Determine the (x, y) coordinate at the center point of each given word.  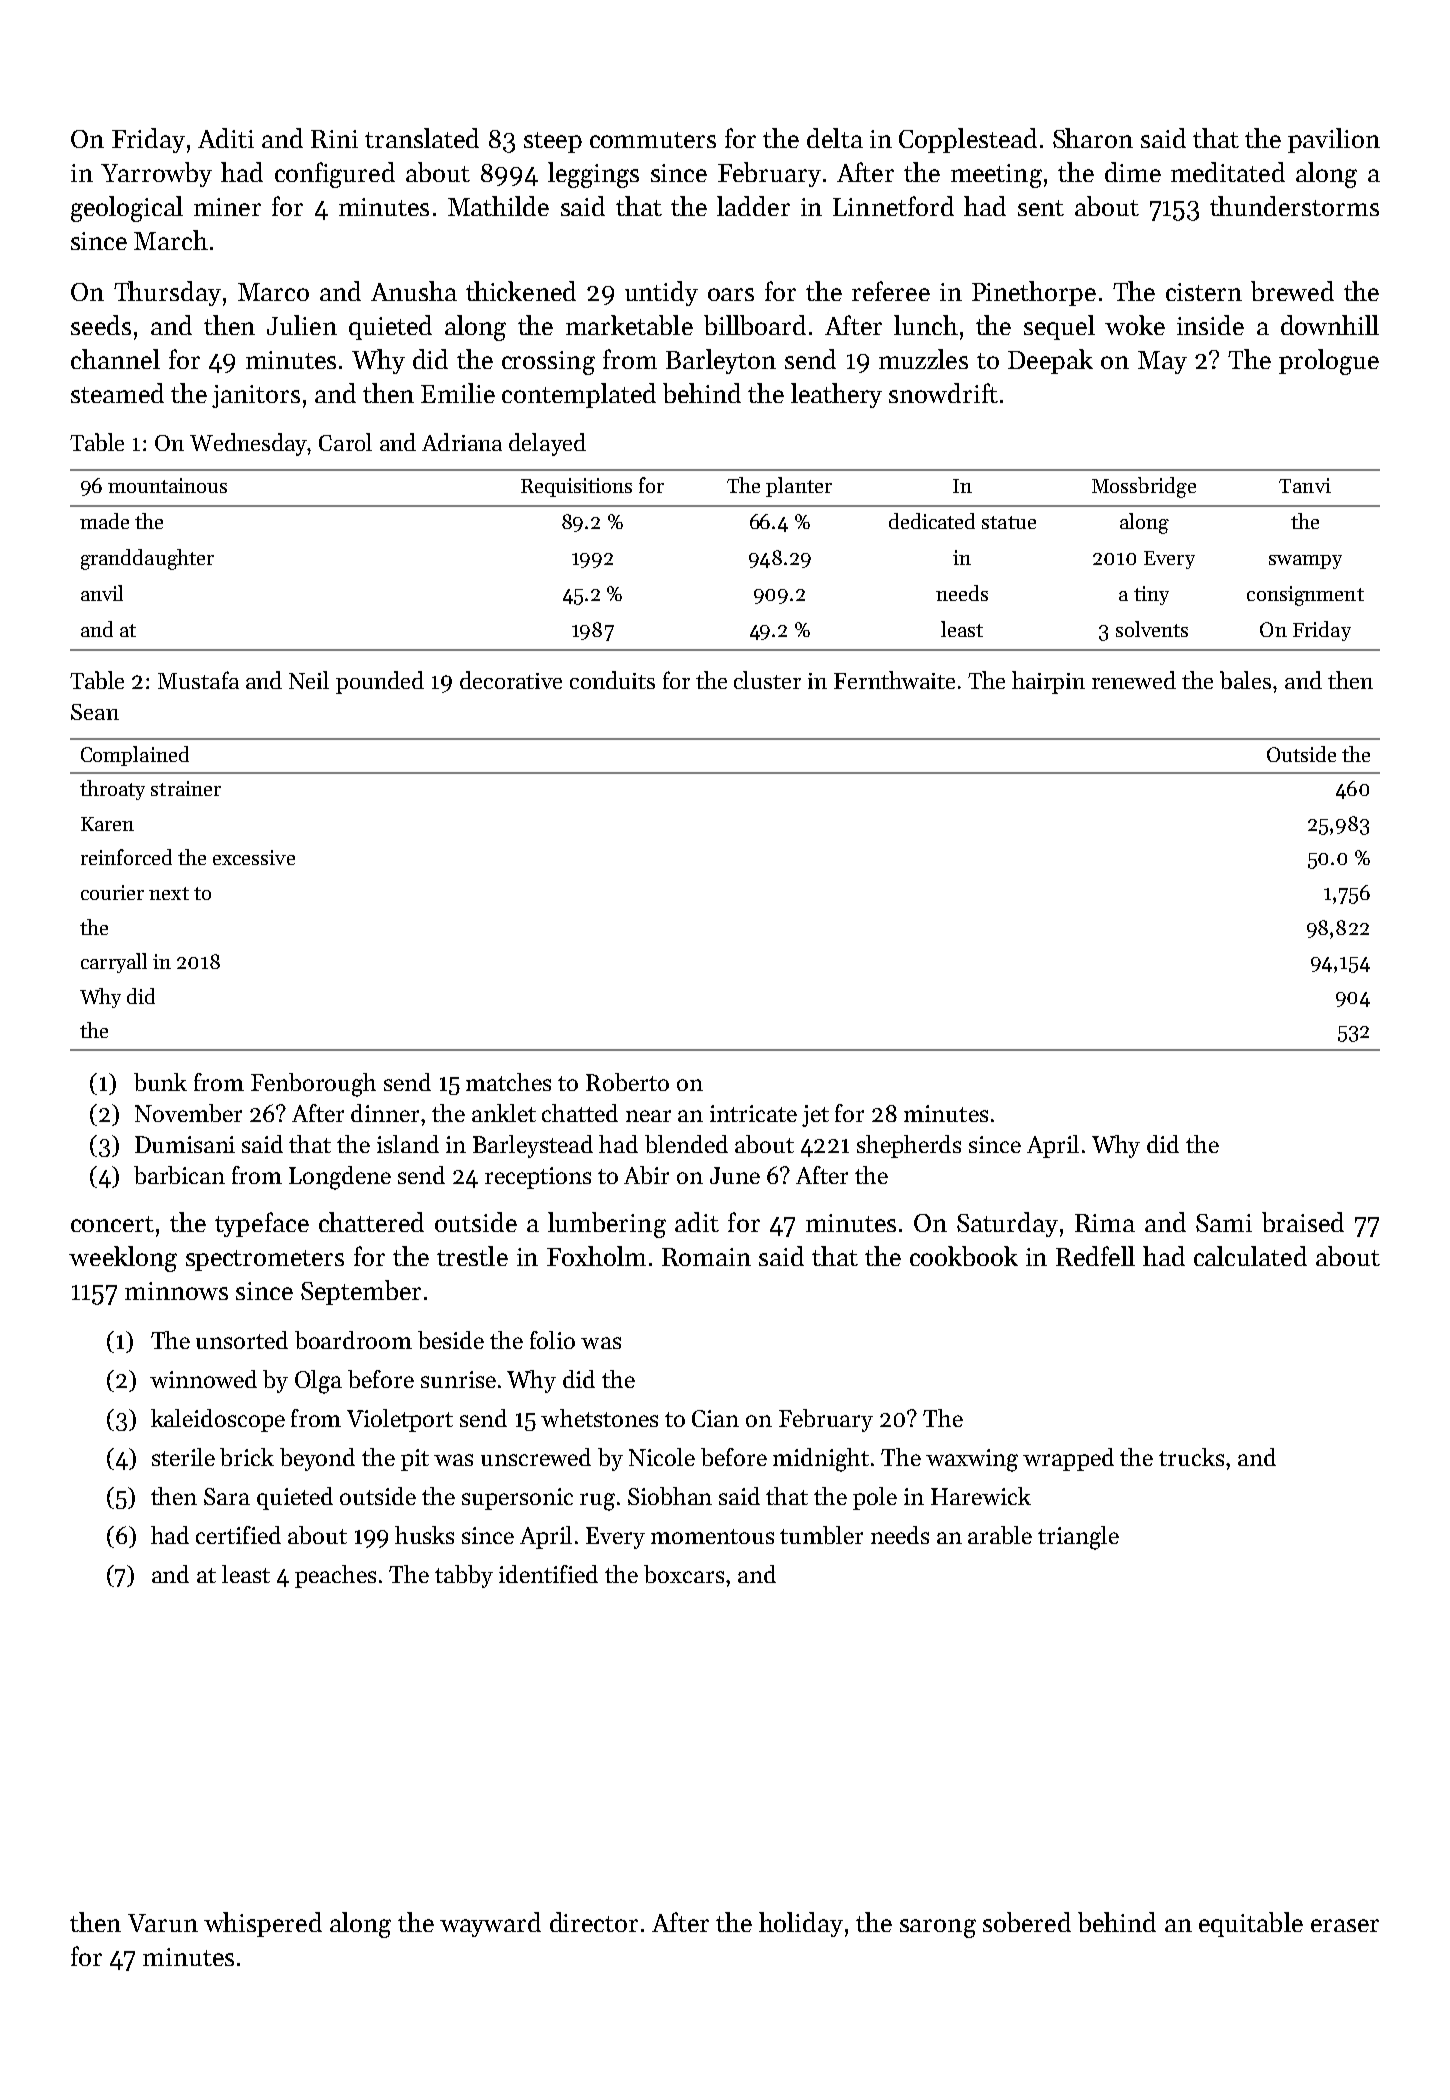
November (188, 1113)
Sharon (1093, 138)
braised (1303, 1222)
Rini (334, 139)
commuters (653, 140)
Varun (163, 1923)
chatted (580, 1113)
